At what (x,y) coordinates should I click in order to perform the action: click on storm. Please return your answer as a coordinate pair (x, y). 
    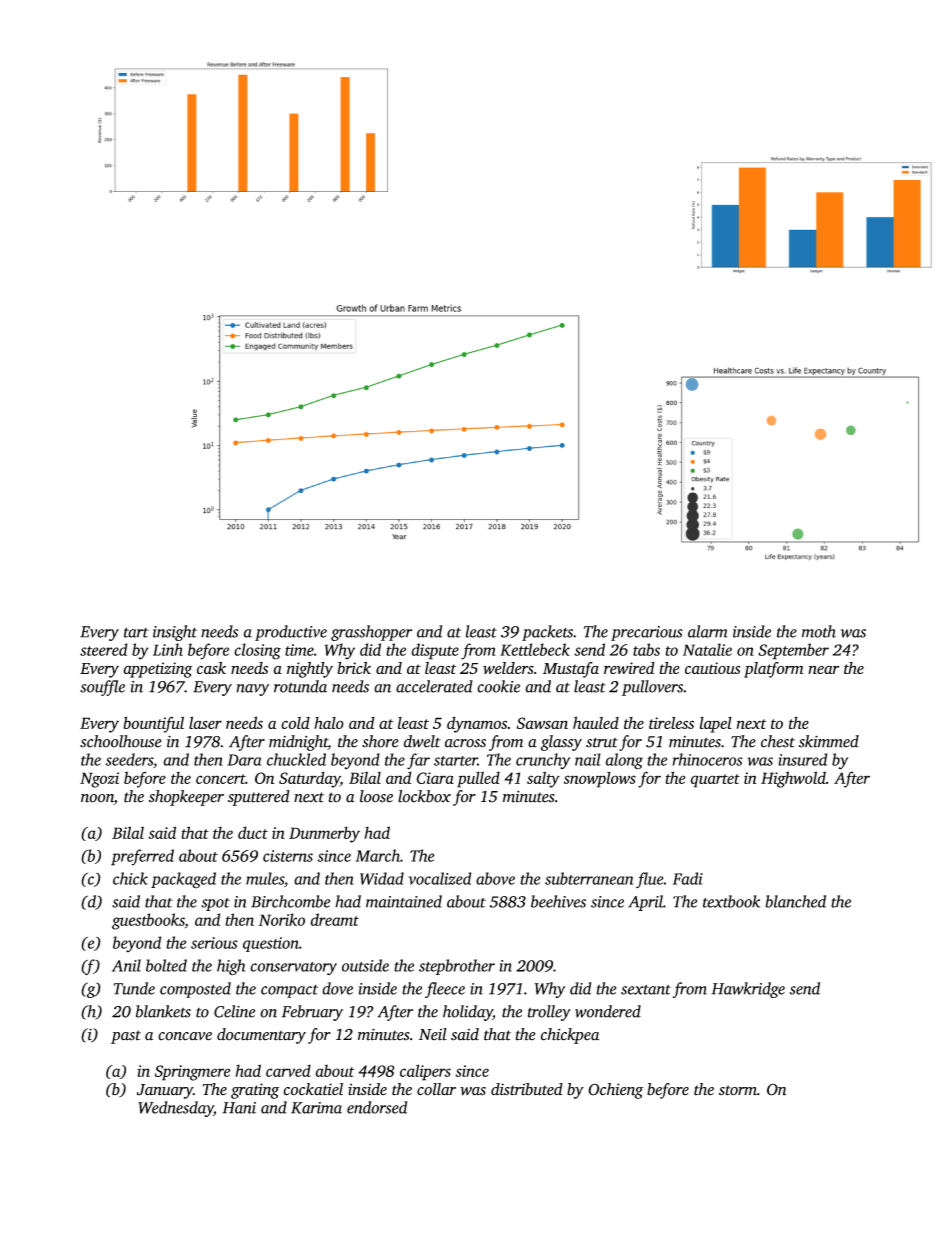
    Looking at the image, I should click on (738, 1090).
